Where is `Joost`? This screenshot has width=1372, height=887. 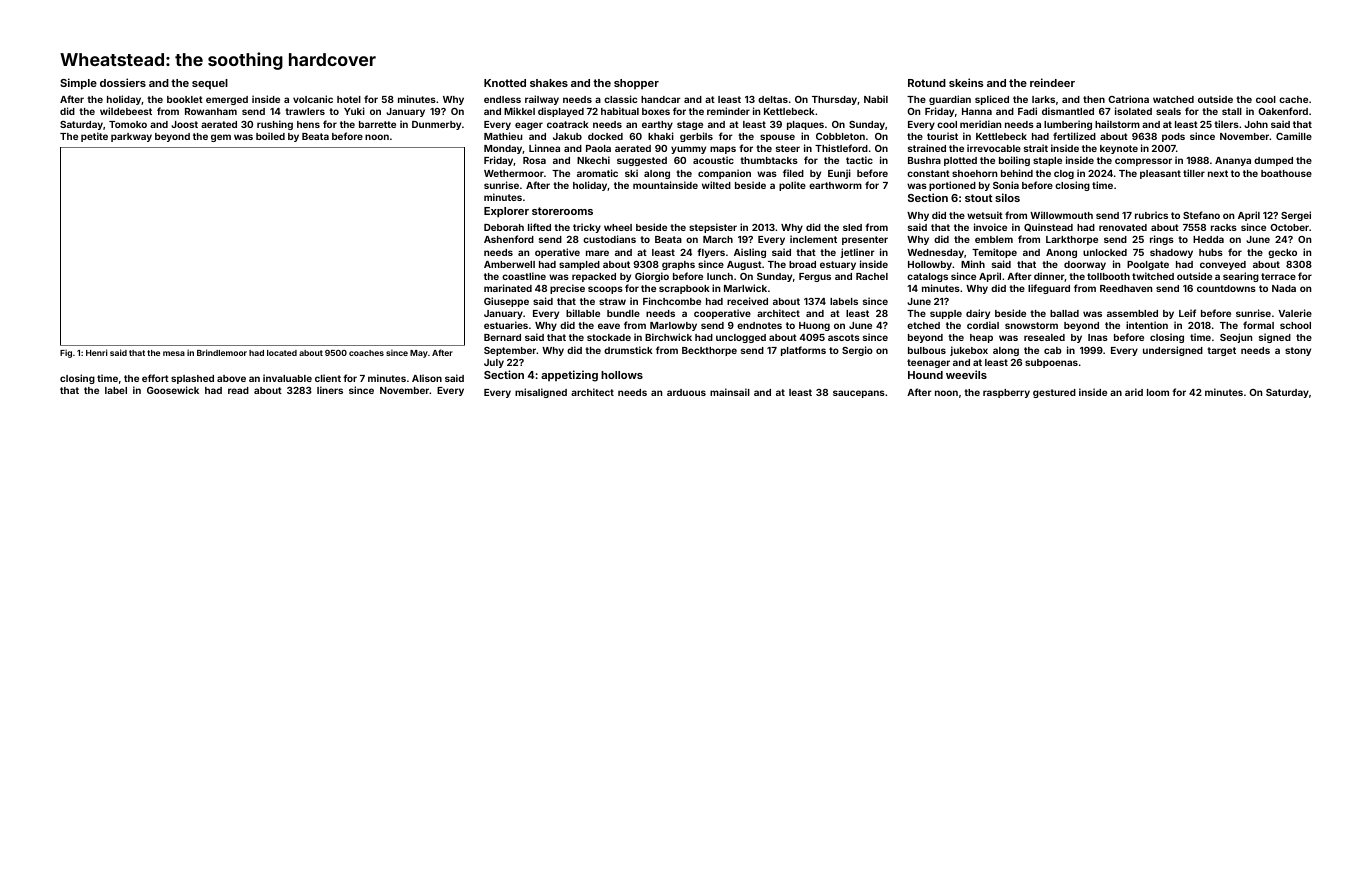
Joost is located at coordinates (184, 124).
